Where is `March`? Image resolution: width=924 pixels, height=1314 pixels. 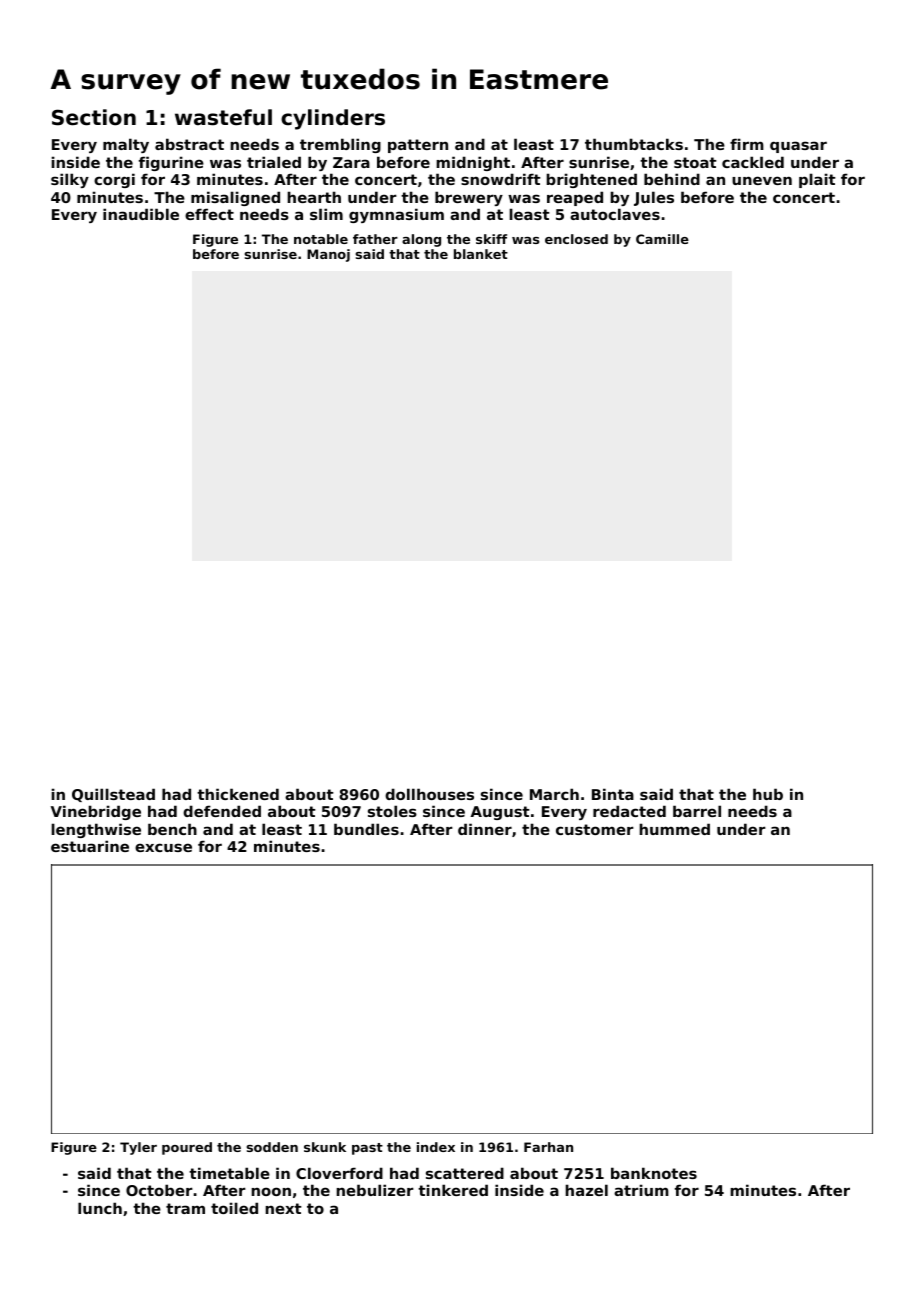
March is located at coordinates (554, 794).
